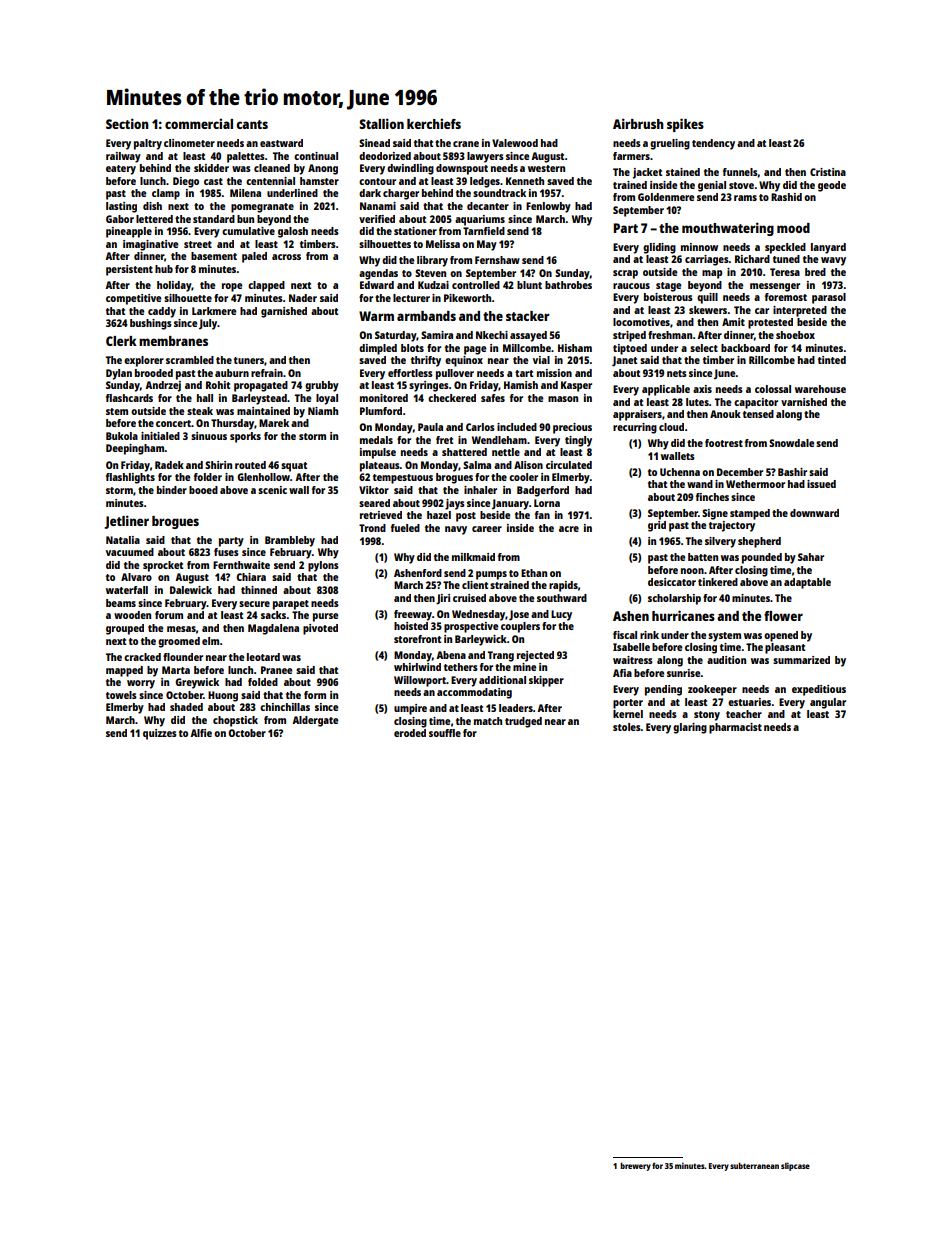  I want to click on Wendleham, so click(499, 440).
